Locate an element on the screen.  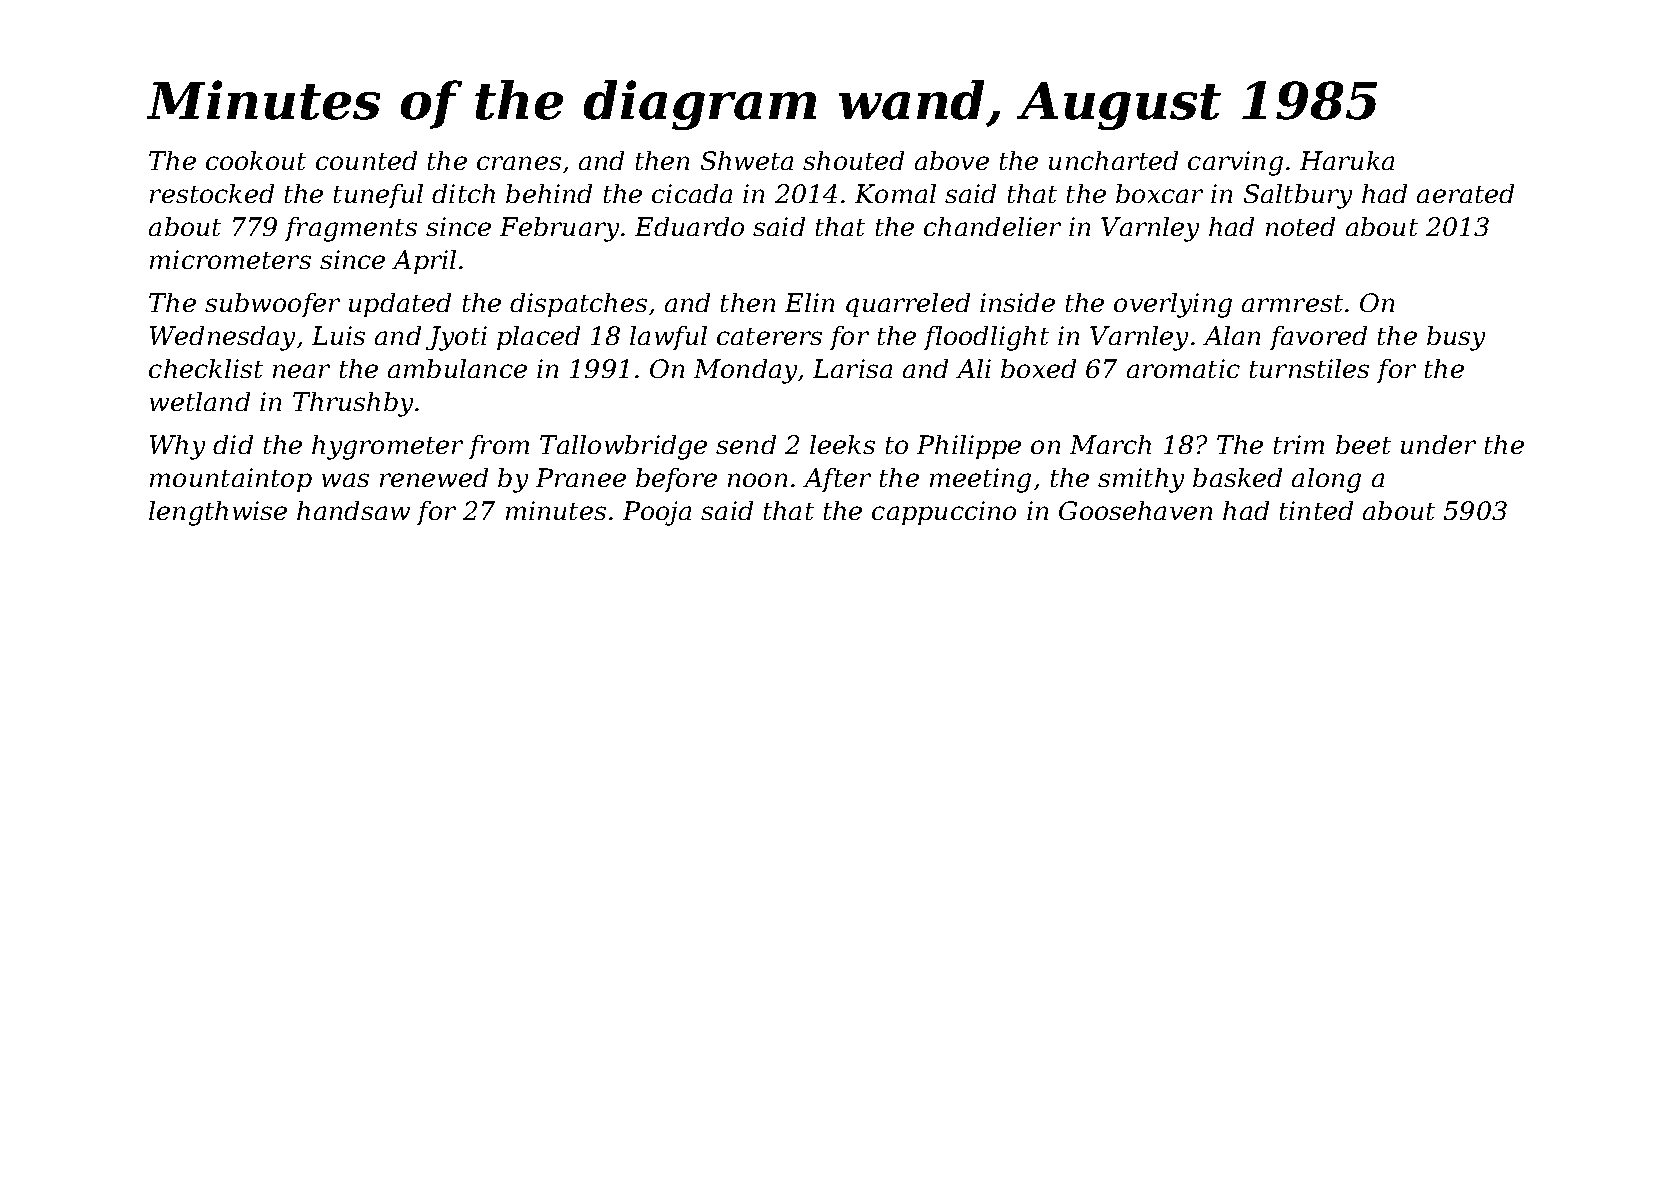
Eduardo is located at coordinates (689, 226).
